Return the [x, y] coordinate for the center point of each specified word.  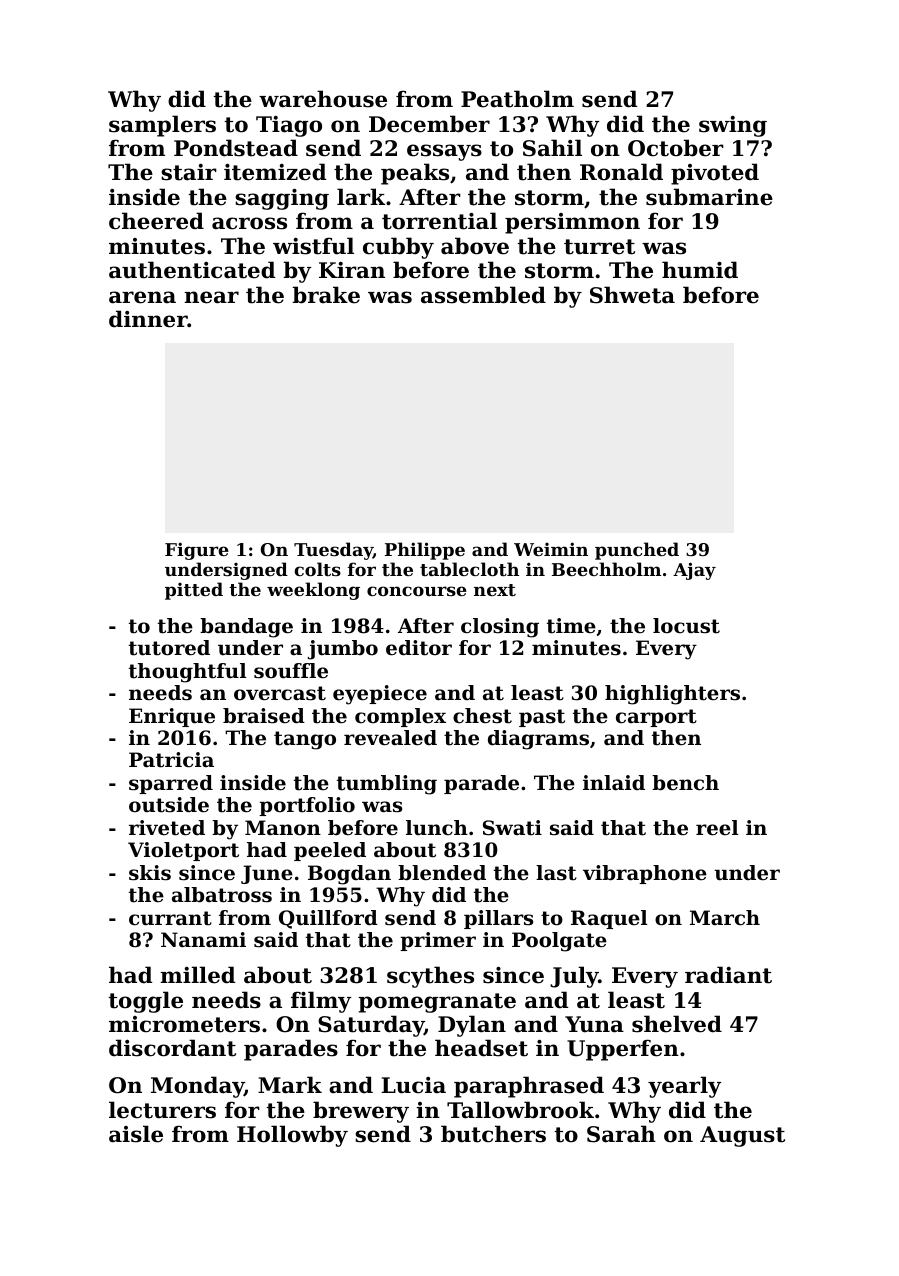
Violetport [183, 851]
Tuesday [333, 551]
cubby [398, 248]
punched [637, 551]
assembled [483, 295]
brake [326, 295]
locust [686, 626]
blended [442, 873]
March [725, 918]
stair [189, 172]
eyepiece [380, 695]
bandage [246, 628]
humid [700, 270]
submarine [709, 197]
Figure [197, 551]
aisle [136, 1134]
